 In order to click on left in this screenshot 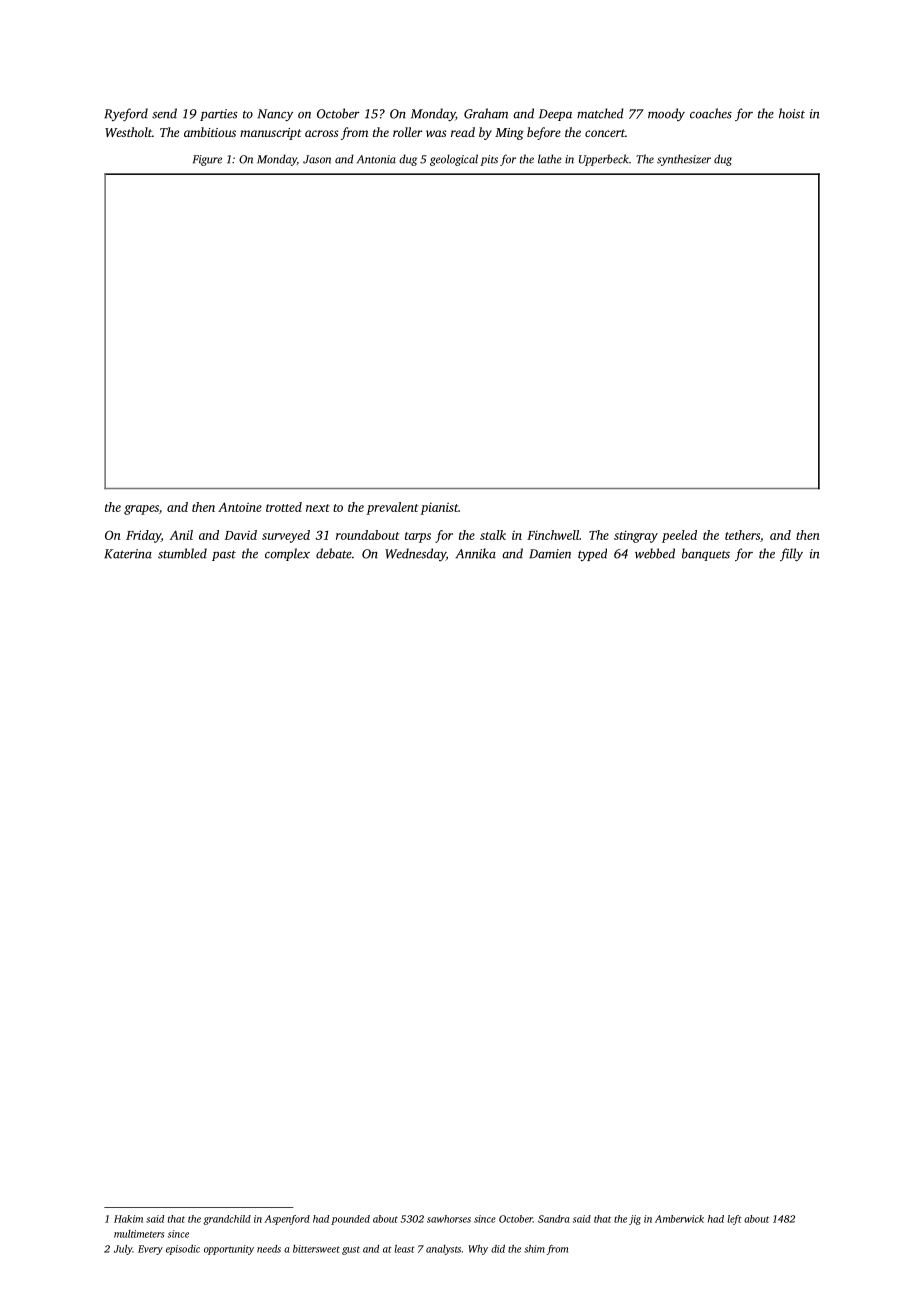, I will do `click(734, 1220)`.
